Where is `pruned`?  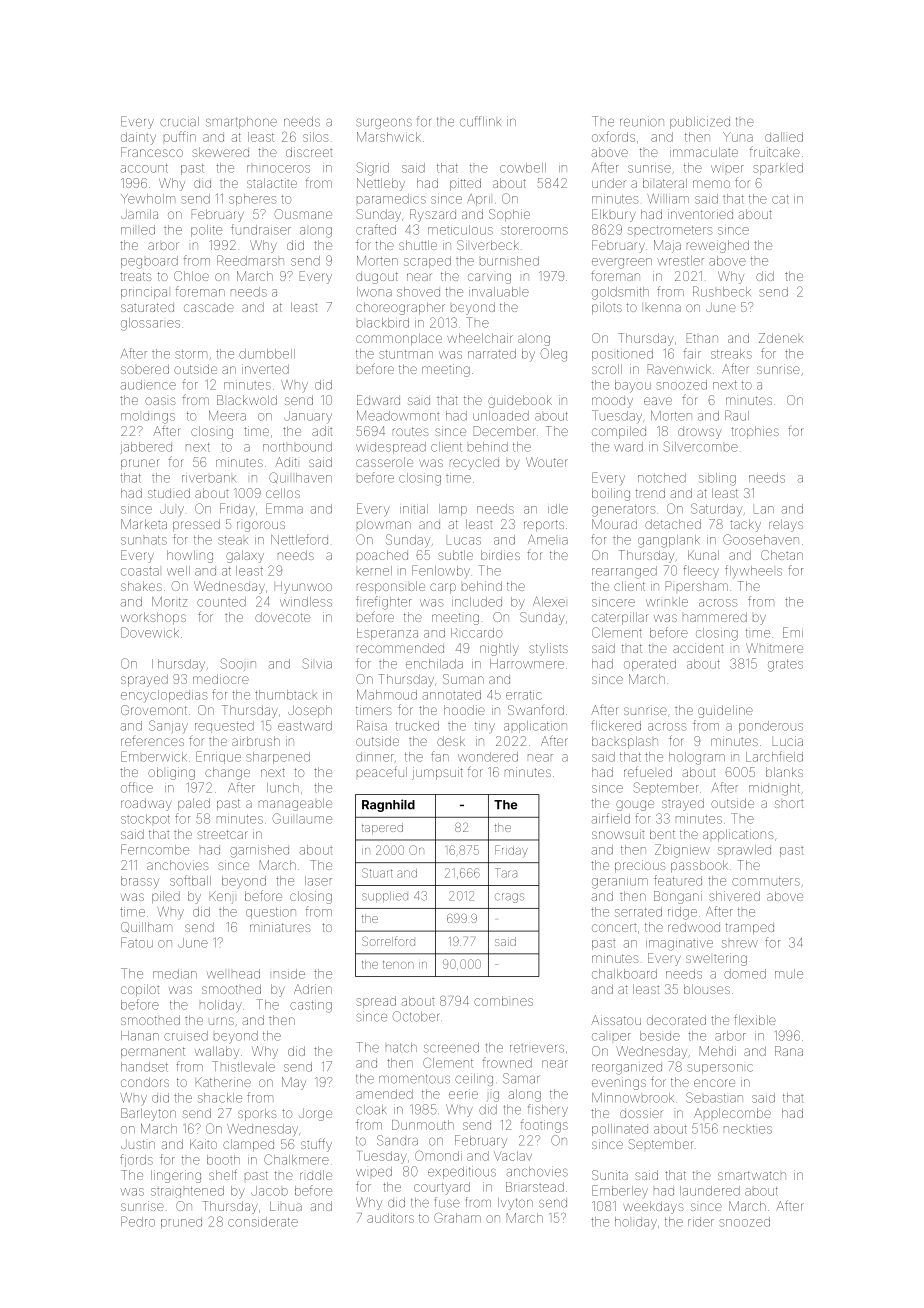 pruned is located at coordinates (181, 1224).
